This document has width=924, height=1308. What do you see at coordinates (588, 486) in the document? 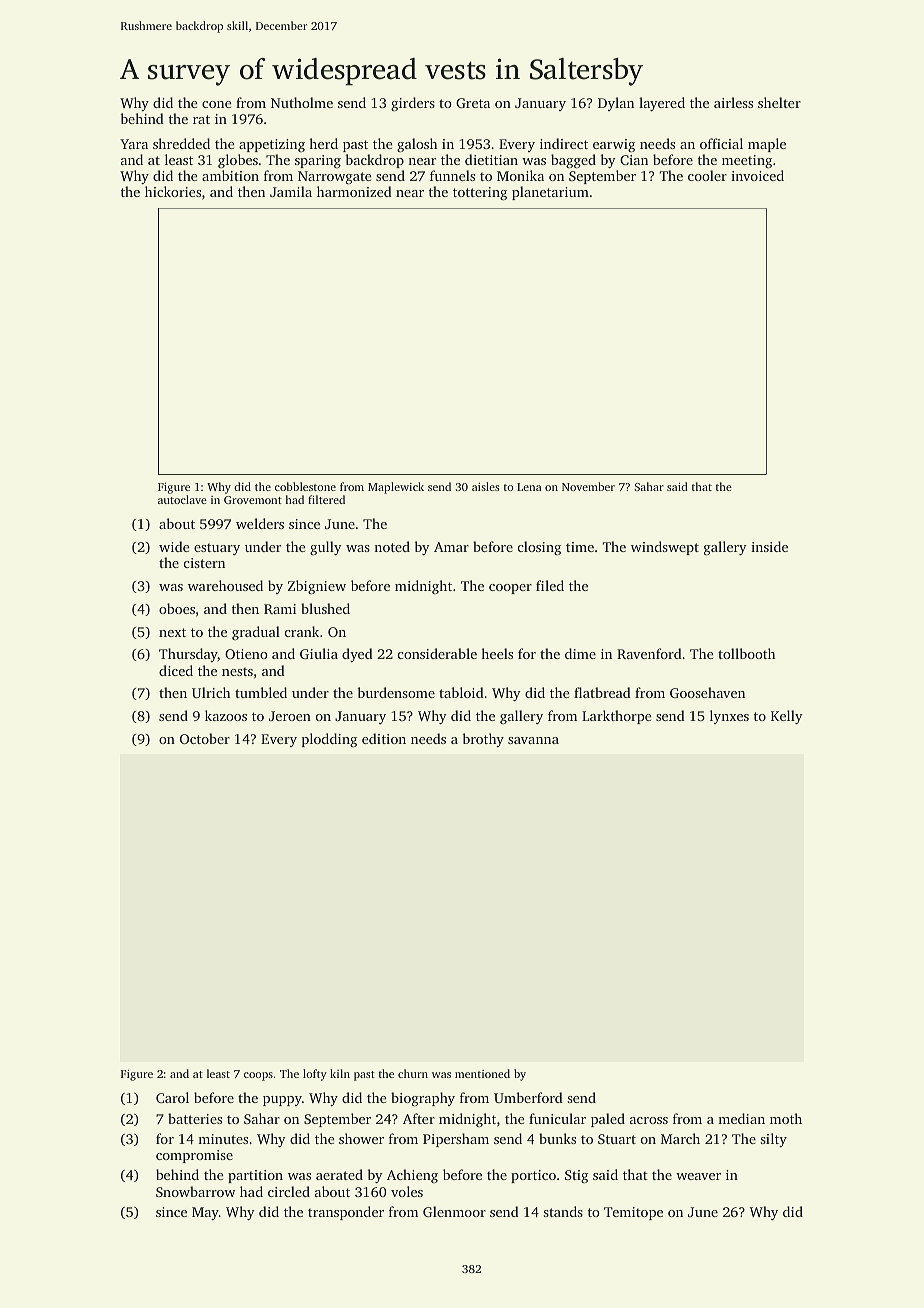
I see `November` at bounding box center [588, 486].
